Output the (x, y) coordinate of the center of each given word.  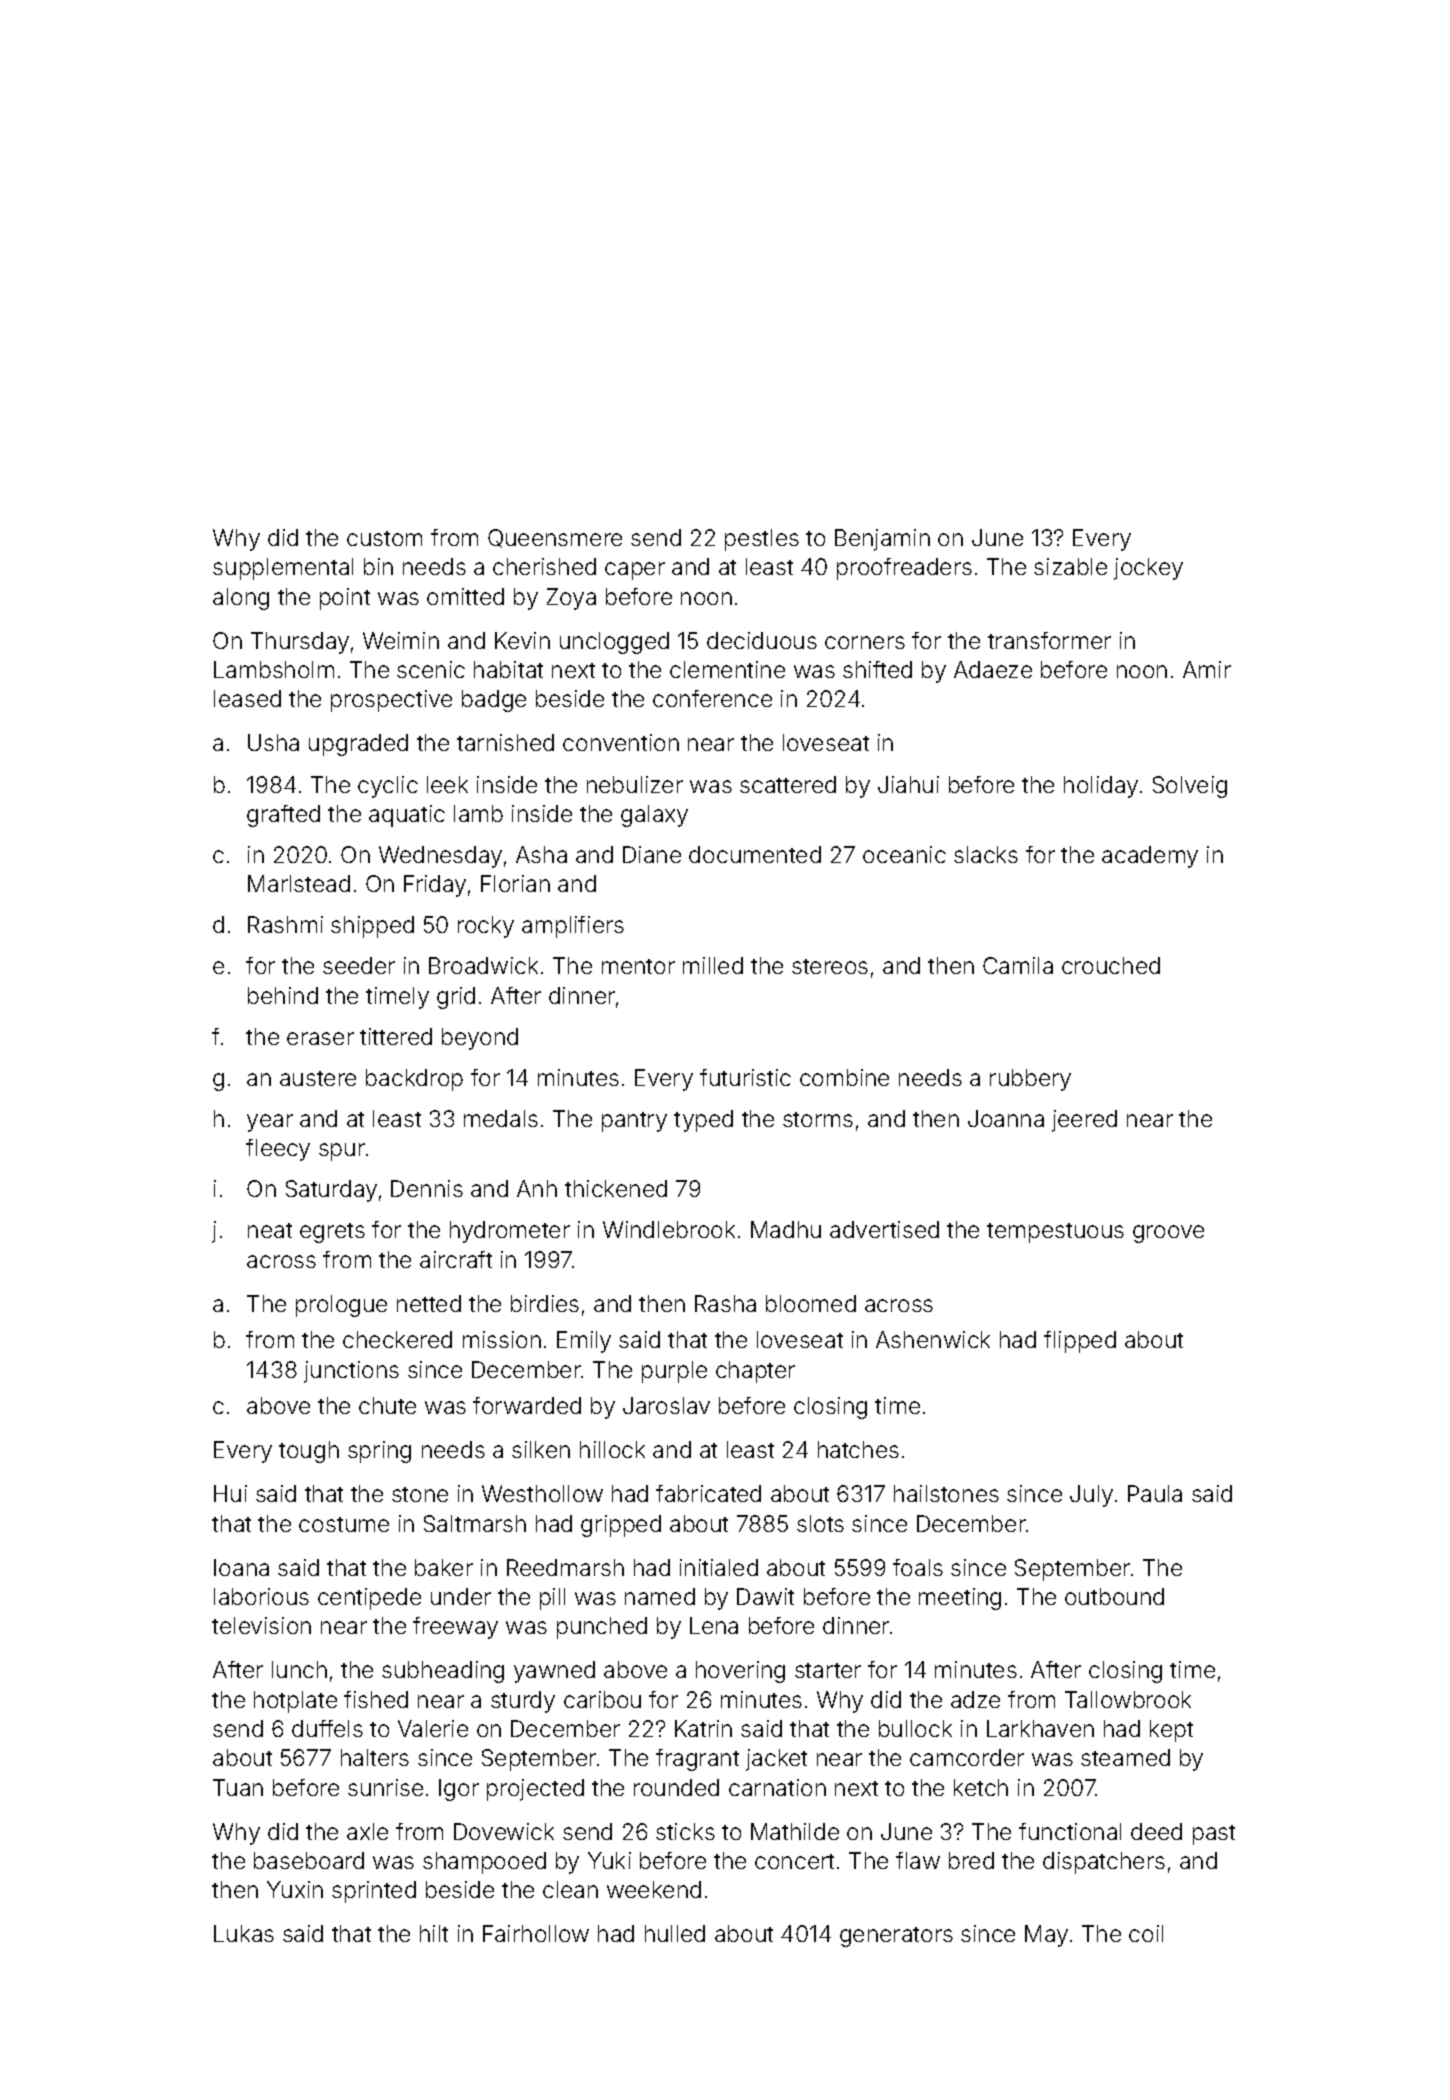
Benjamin (882, 540)
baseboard (309, 1860)
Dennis (427, 1188)
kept (1171, 1731)
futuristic (745, 1077)
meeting (960, 1599)
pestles (762, 540)
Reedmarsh (565, 1567)
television (261, 1625)
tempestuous (1055, 1233)
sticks (685, 1831)
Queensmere (555, 538)
